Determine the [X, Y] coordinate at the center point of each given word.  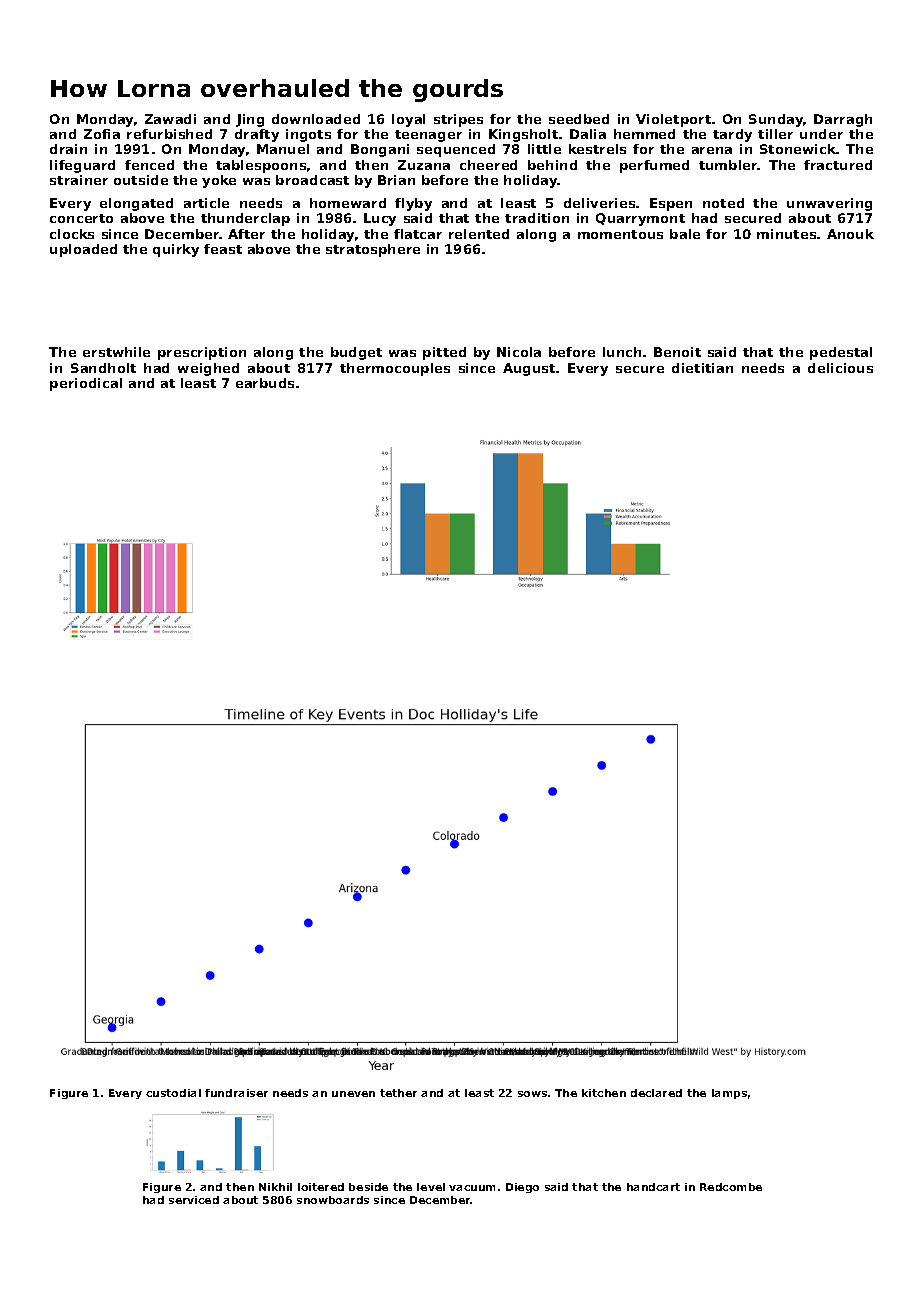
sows [532, 1094]
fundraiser [236, 1093]
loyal [408, 120]
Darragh [843, 120]
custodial [173, 1093]
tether [398, 1093]
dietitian [702, 368]
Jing [250, 120]
